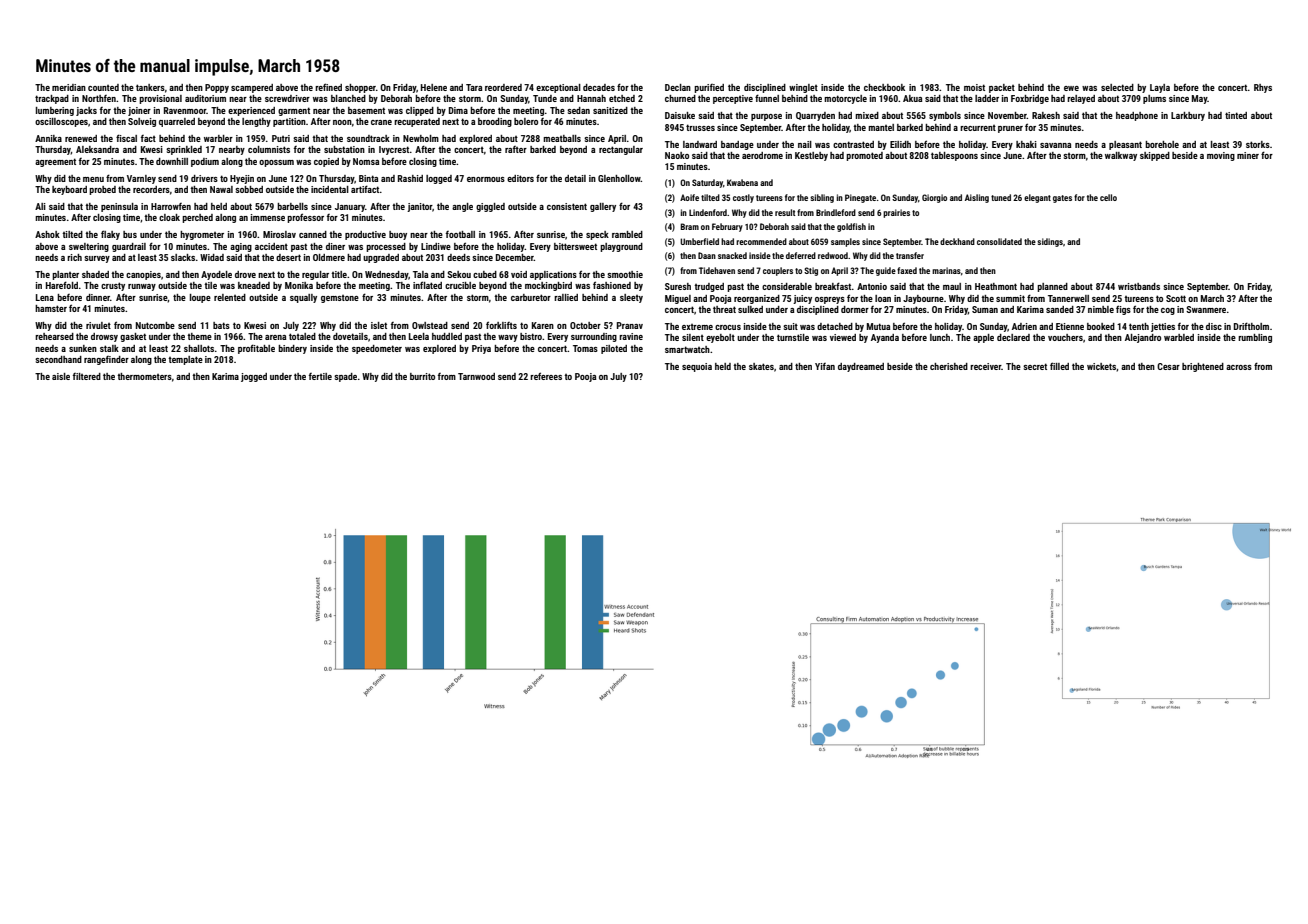  I want to click on secondhand, so click(58, 359).
